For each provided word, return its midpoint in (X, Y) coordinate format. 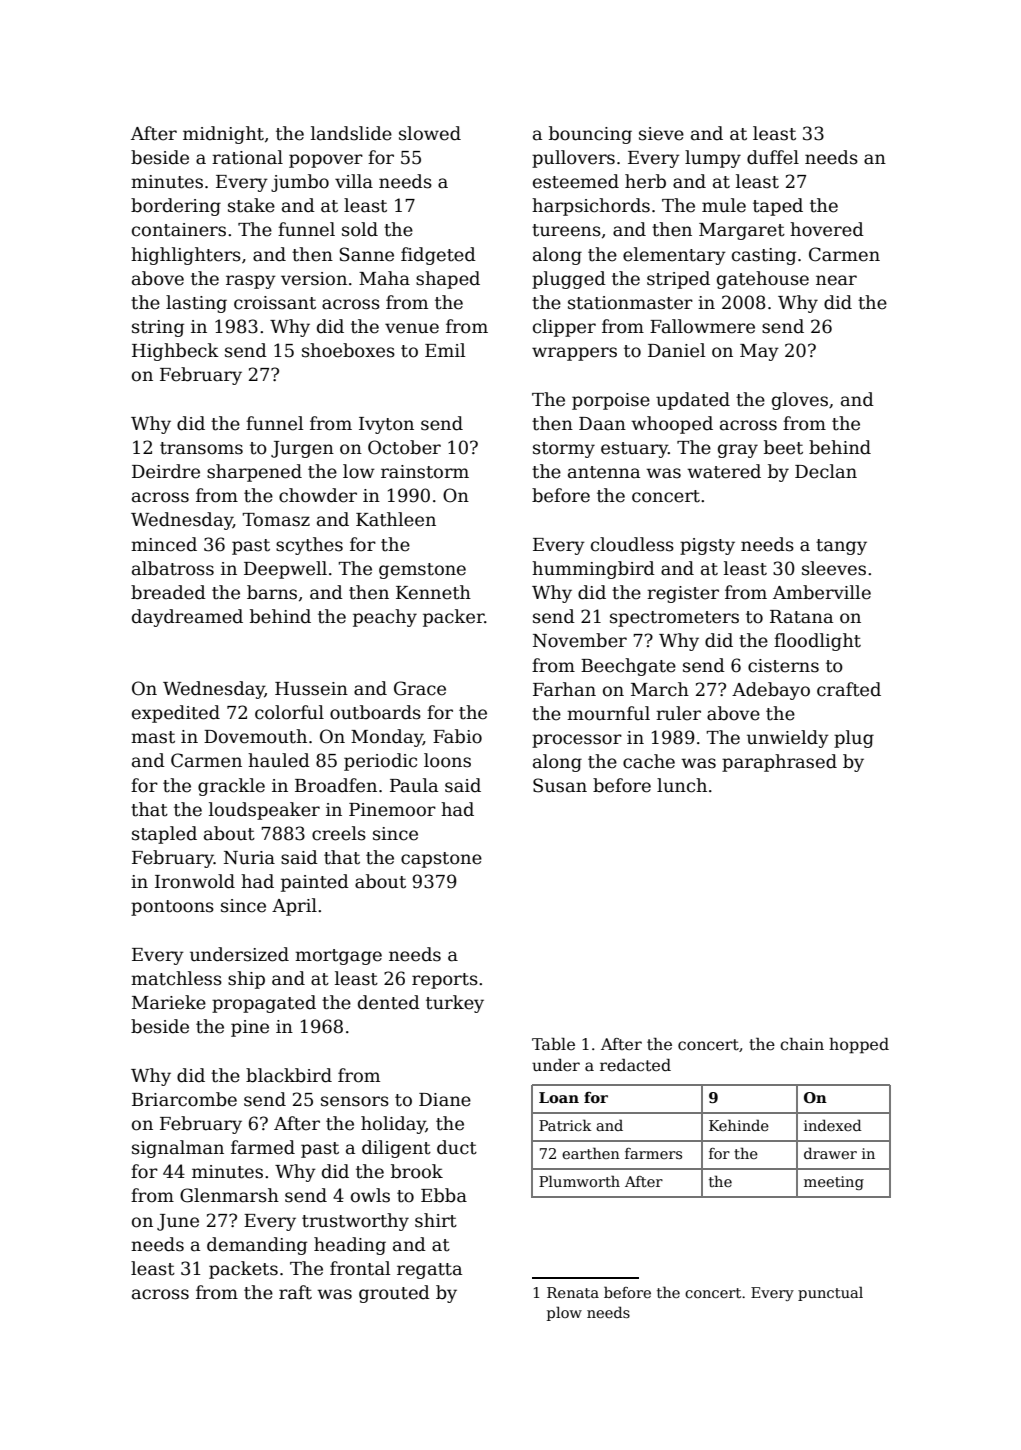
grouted (394, 1294)
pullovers (573, 159)
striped (678, 280)
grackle (231, 787)
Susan (560, 785)
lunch (682, 785)
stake (251, 205)
